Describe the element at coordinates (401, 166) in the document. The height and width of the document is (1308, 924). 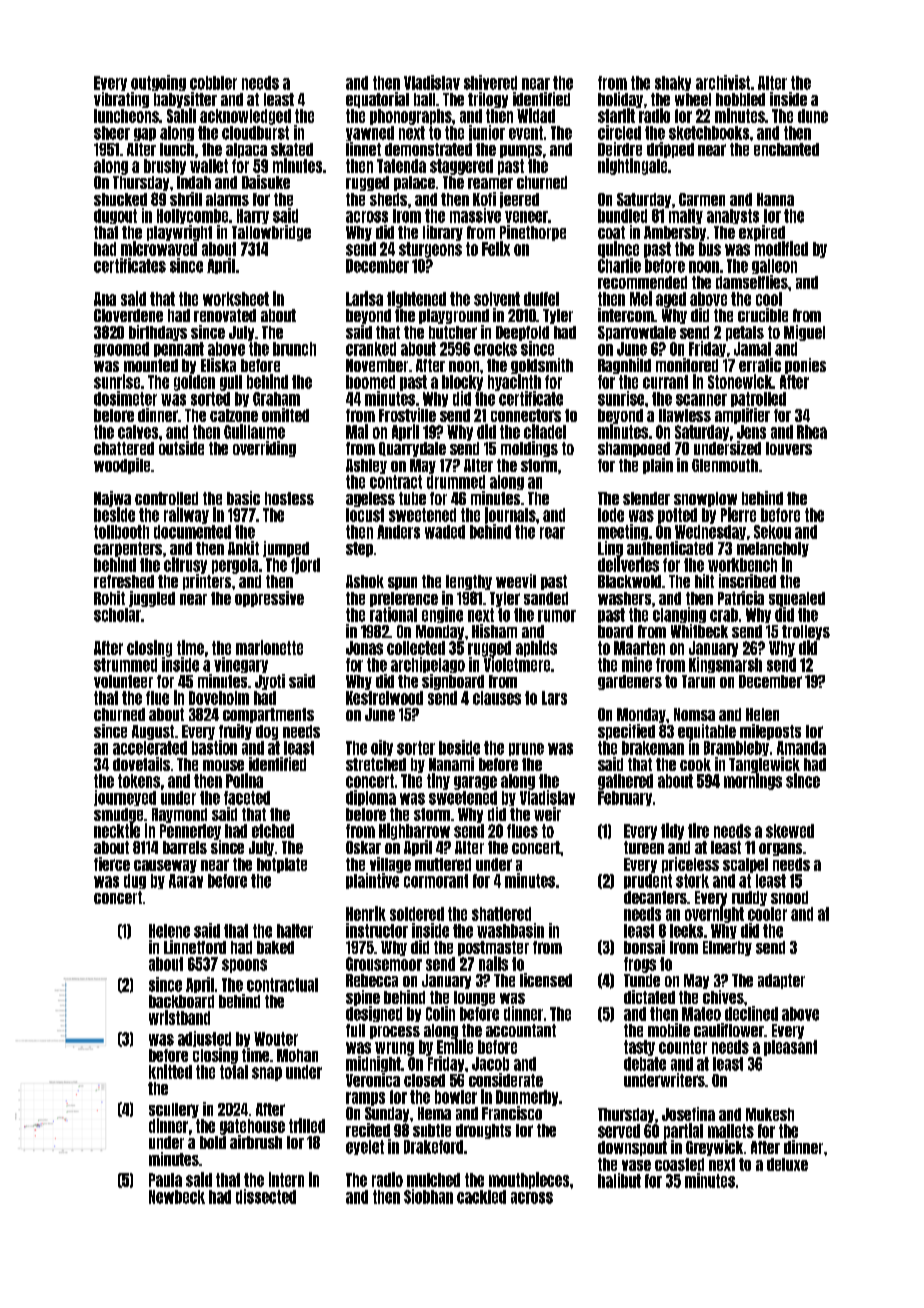
I see `Tatenda` at that location.
